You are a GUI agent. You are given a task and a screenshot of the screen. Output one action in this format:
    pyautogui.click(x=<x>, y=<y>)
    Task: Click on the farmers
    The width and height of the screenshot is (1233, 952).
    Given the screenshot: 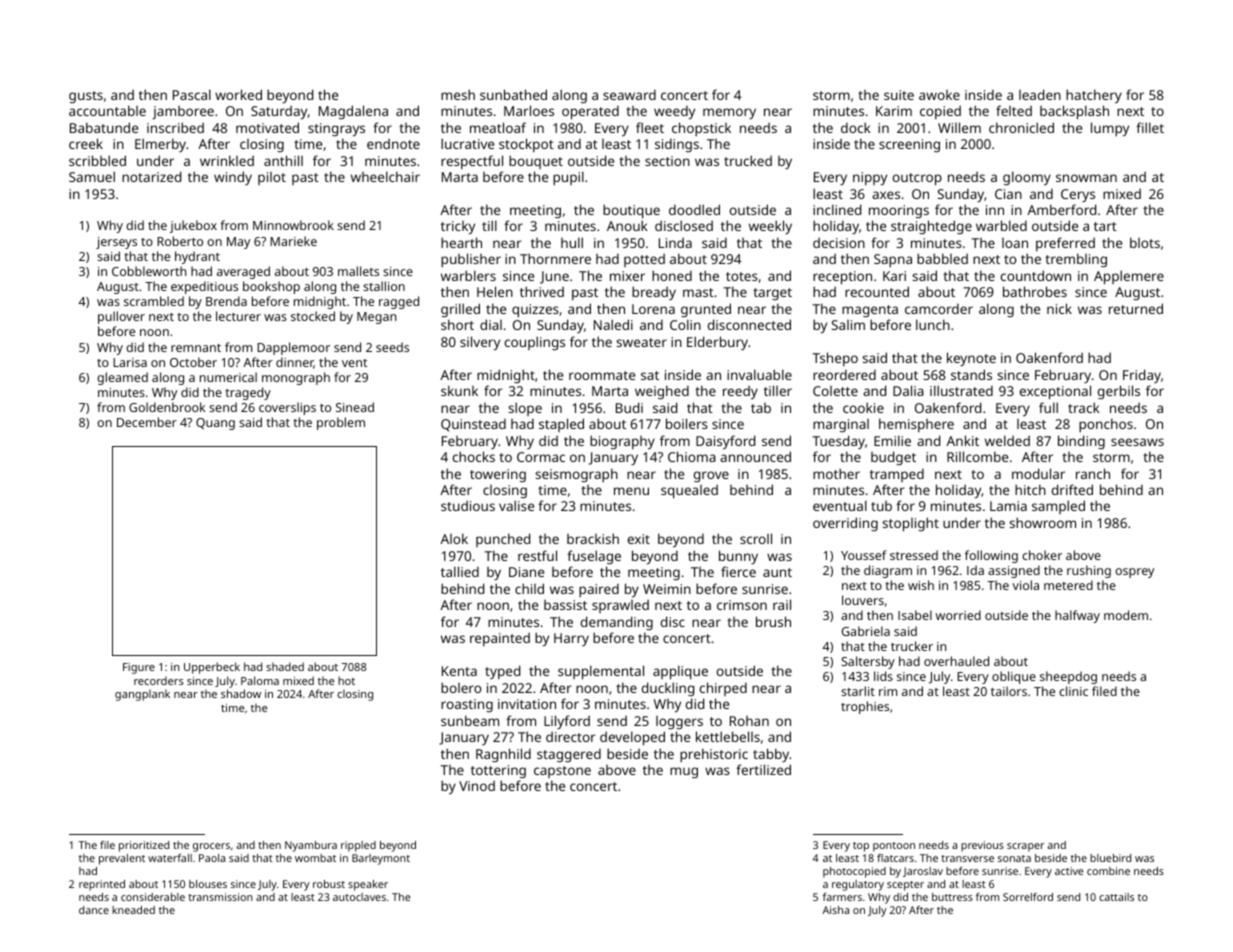 What is the action you would take?
    pyautogui.click(x=842, y=897)
